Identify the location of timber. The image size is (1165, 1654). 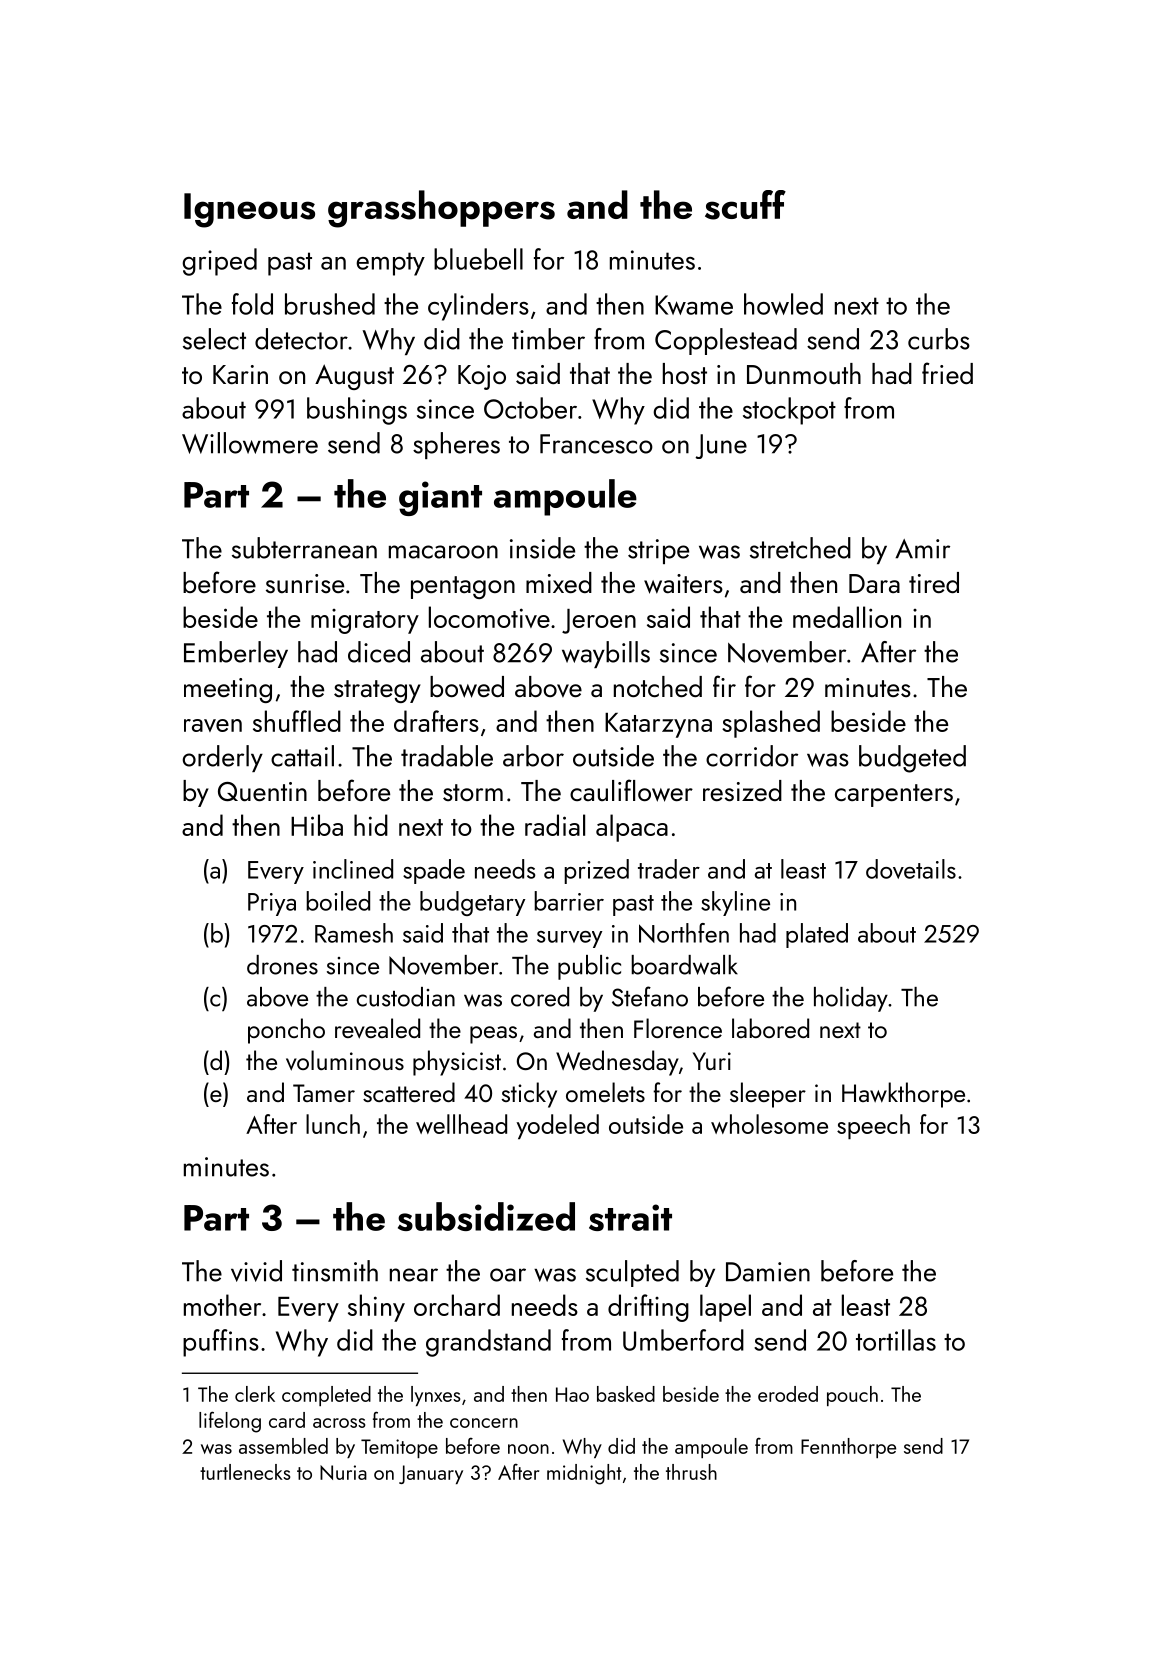
(548, 339).
